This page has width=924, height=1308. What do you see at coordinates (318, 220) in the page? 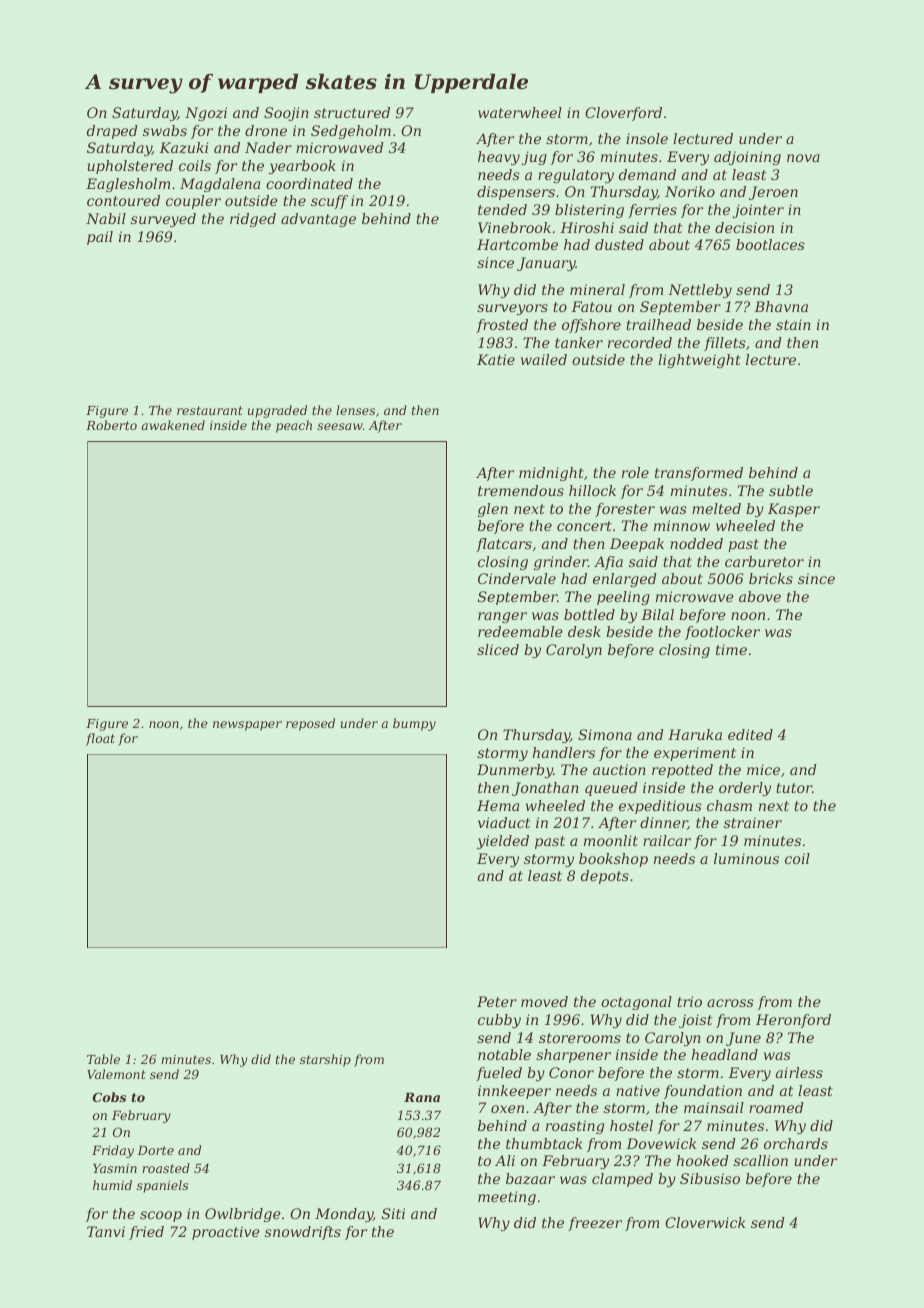
I see `advantage` at bounding box center [318, 220].
